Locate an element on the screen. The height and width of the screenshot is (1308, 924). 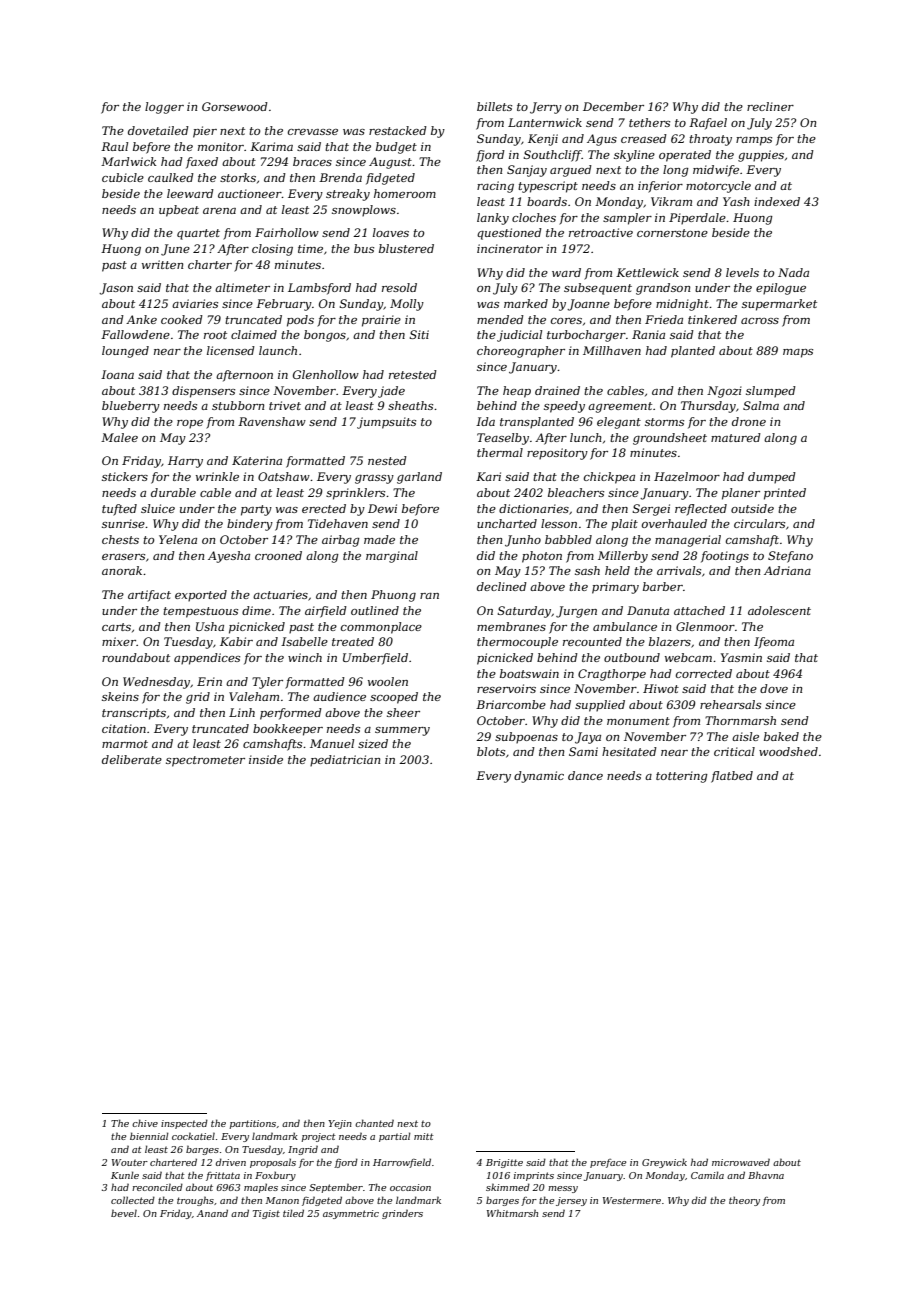
theory is located at coordinates (744, 1201).
